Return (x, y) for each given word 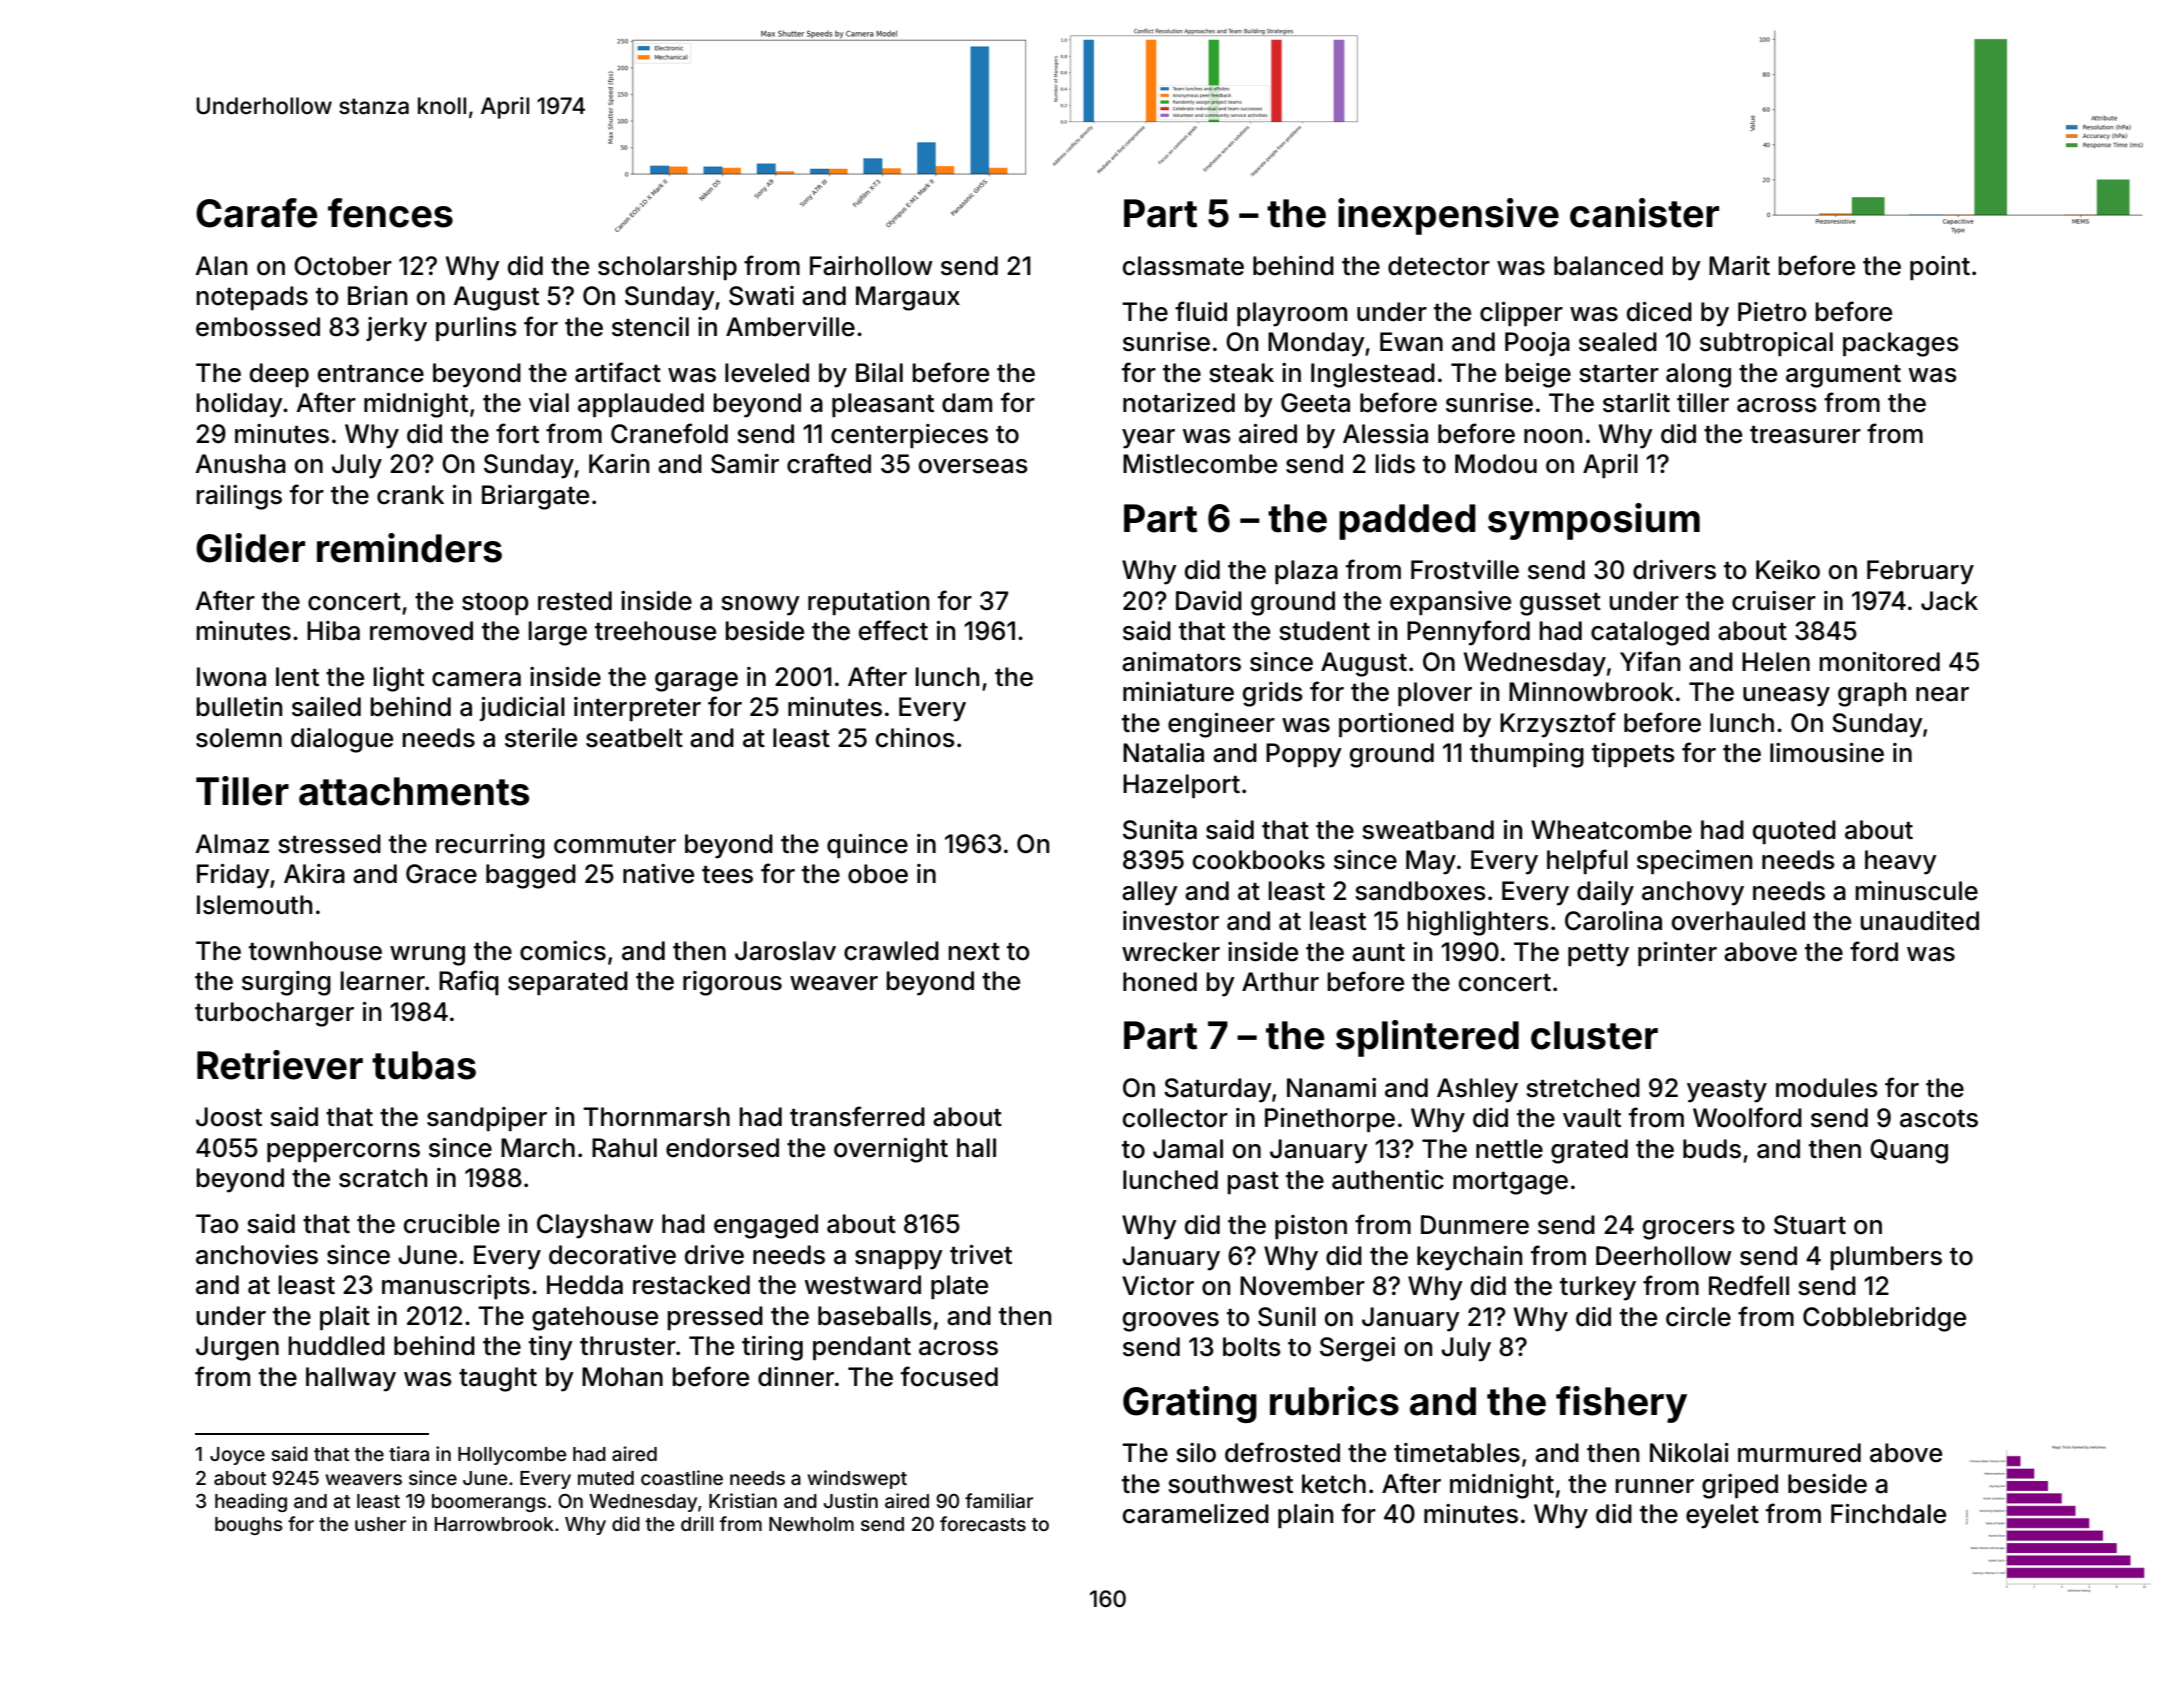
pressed (715, 1318)
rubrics (1334, 1401)
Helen (1776, 662)
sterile (541, 738)
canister (1644, 213)
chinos (915, 738)
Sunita (1160, 830)
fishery (1621, 1404)
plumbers (1886, 1258)
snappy (899, 1260)
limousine (1827, 753)
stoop (495, 604)
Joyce (237, 1456)
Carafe (257, 213)
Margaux (908, 298)
